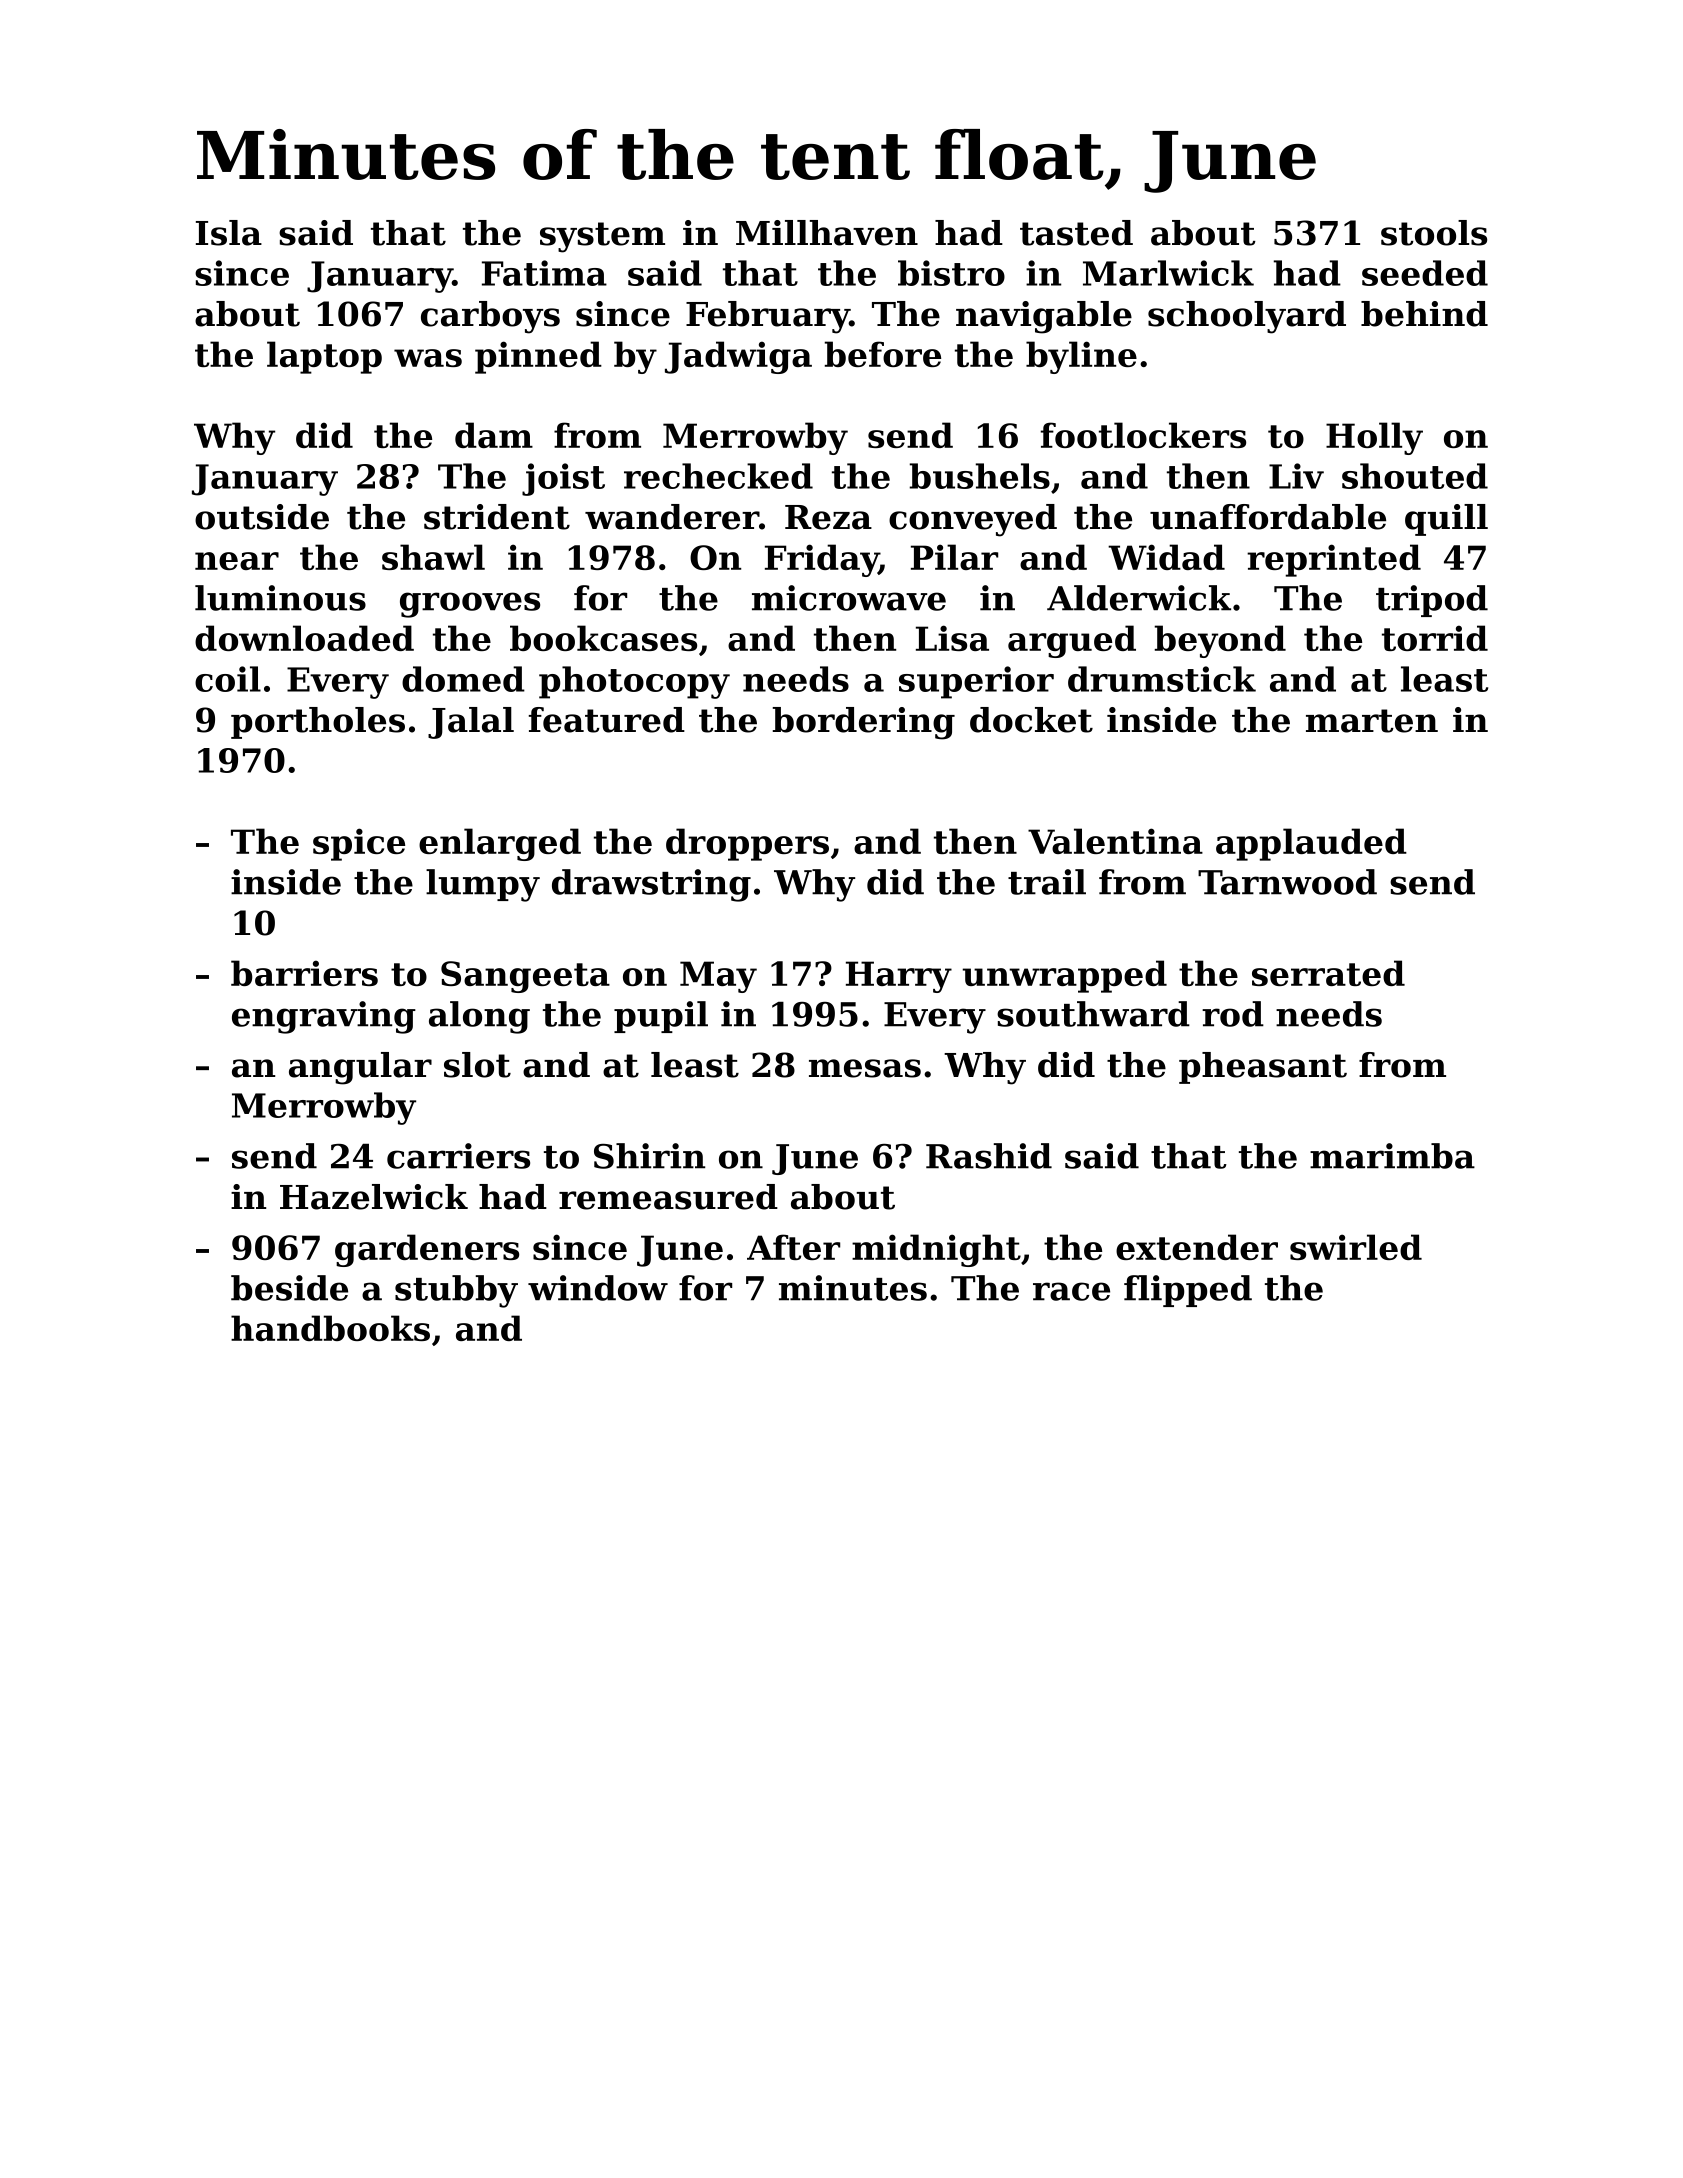 The width and height of the screenshot is (1683, 2178). What do you see at coordinates (304, 973) in the screenshot?
I see `barriers` at bounding box center [304, 973].
